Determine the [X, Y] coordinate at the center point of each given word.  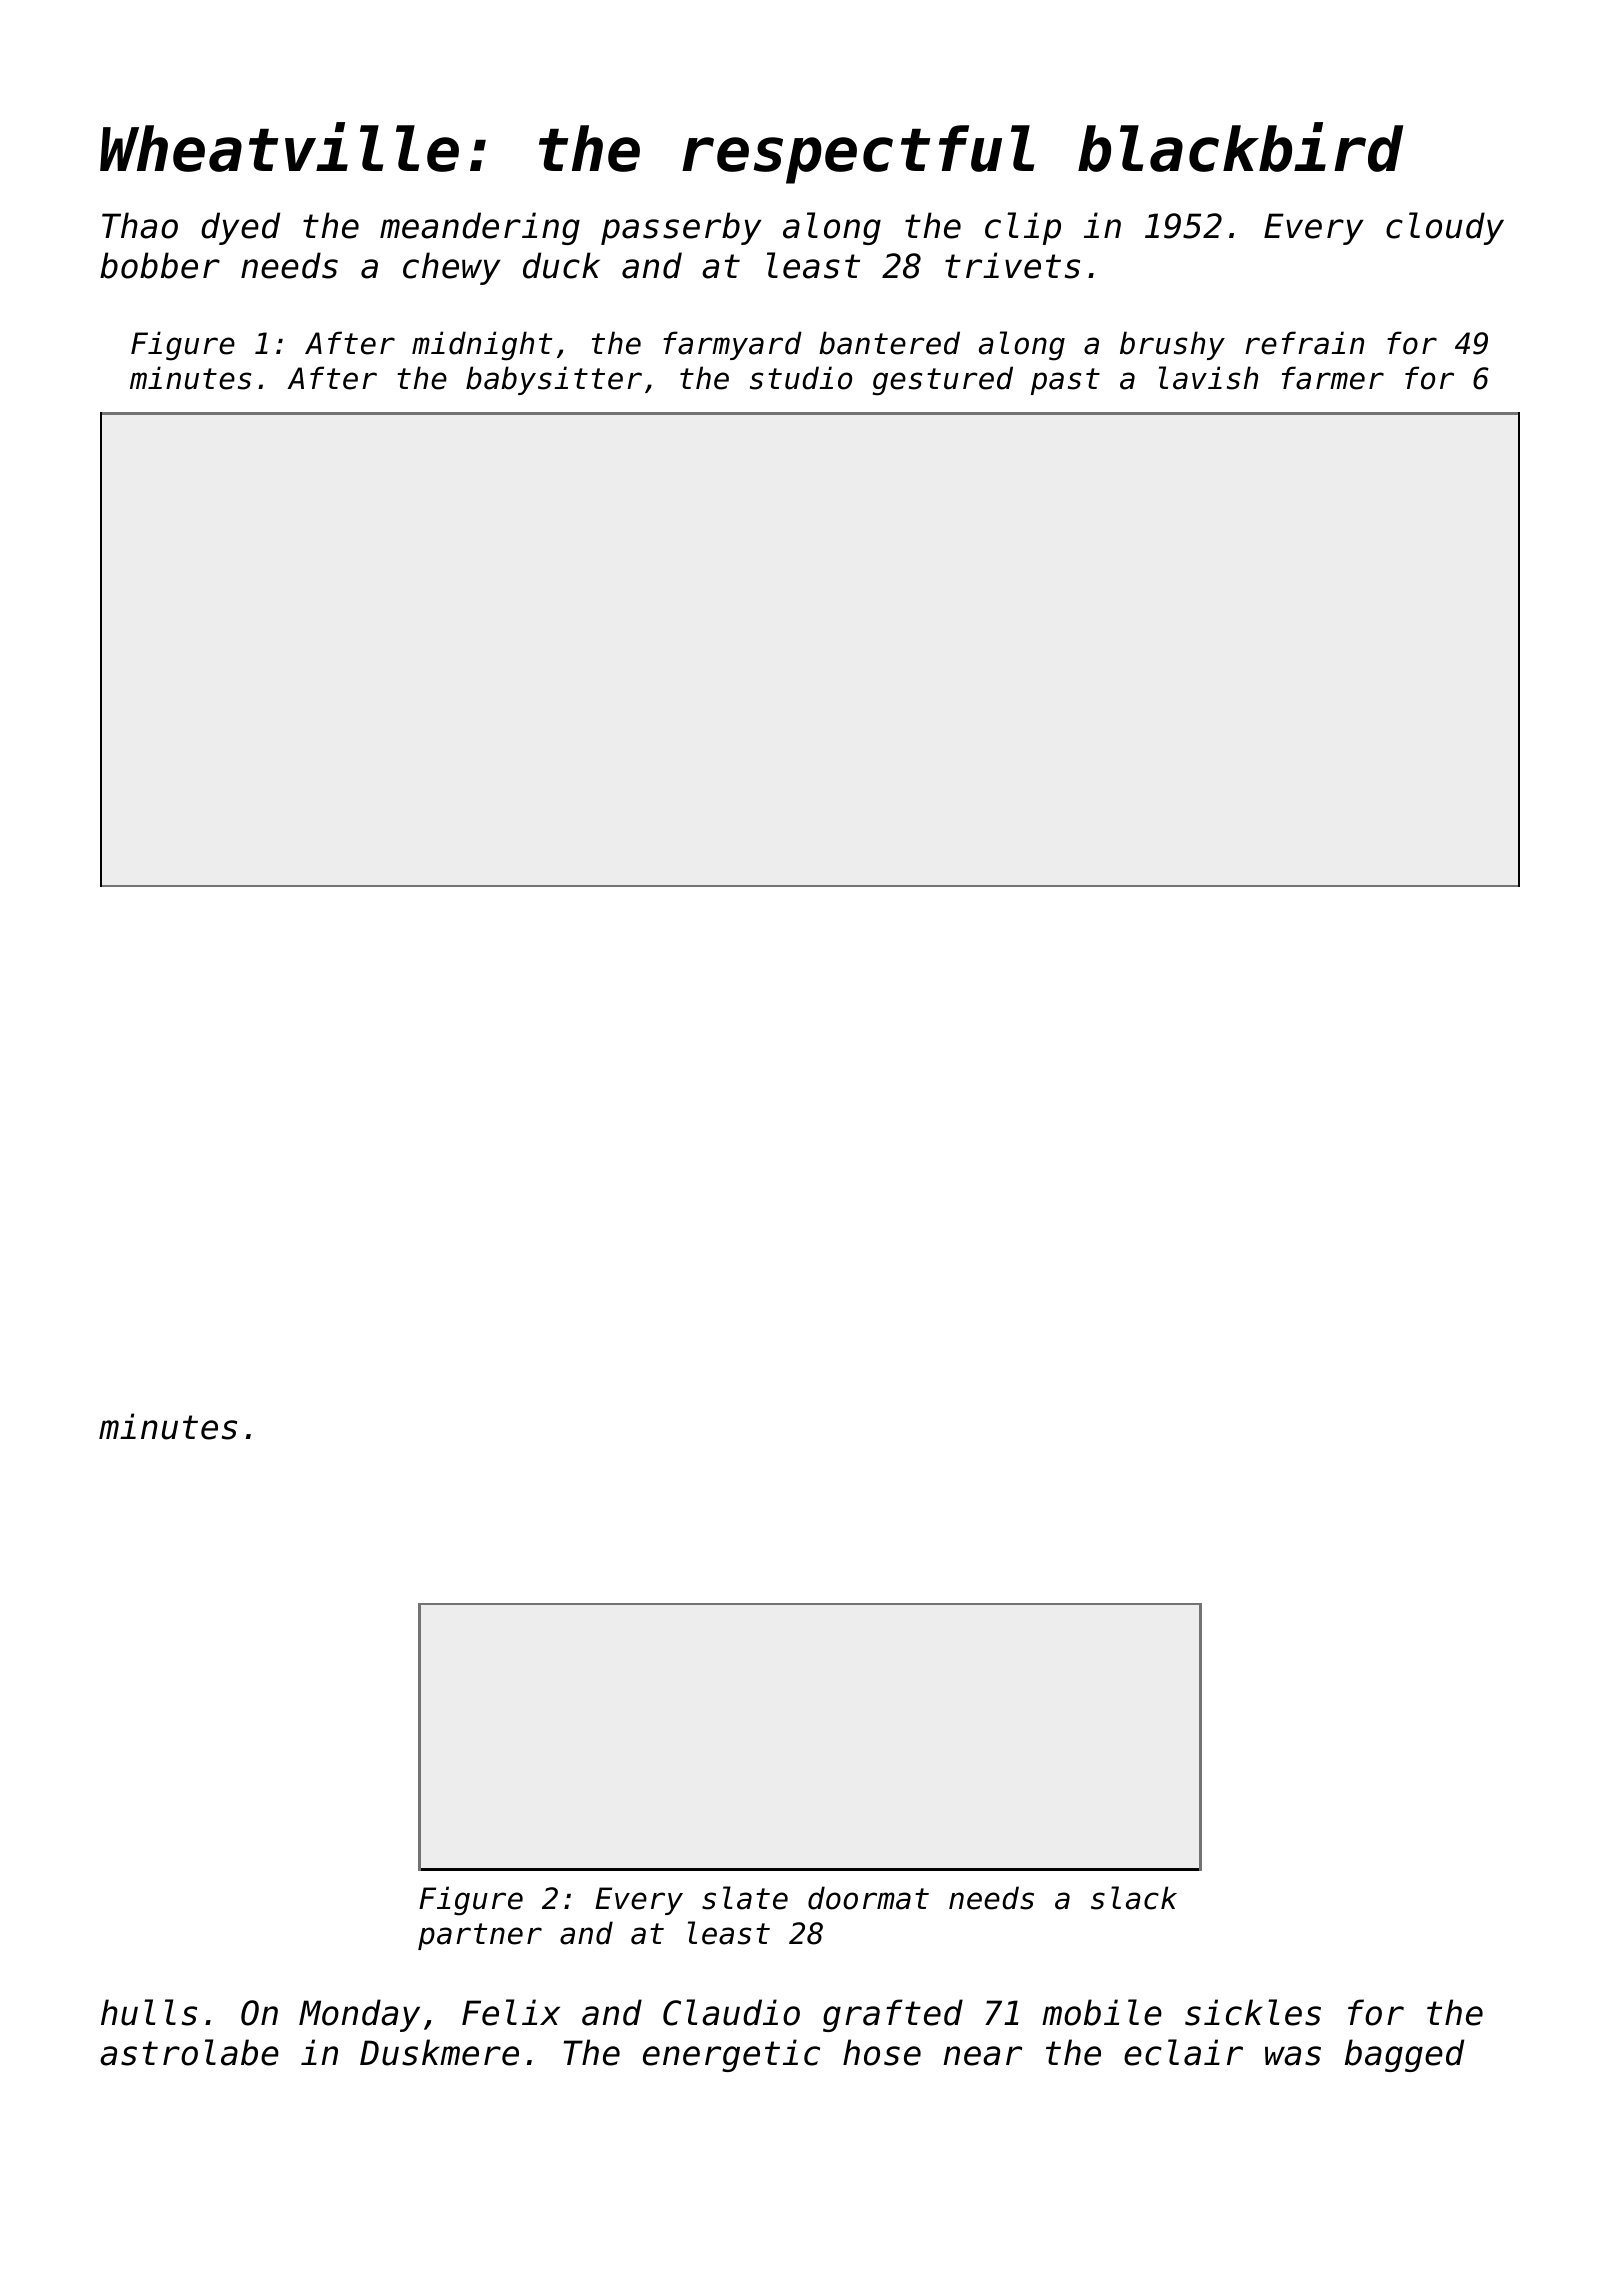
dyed [240, 228]
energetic [731, 2055]
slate [745, 1898]
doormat [868, 1898]
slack [1134, 1898]
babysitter [554, 380]
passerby [681, 228]
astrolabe [189, 2052]
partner [480, 1936]
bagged [1404, 2055]
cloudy [1445, 228]
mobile [1102, 2012]
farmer [1333, 378]
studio [801, 378]
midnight [482, 346]
